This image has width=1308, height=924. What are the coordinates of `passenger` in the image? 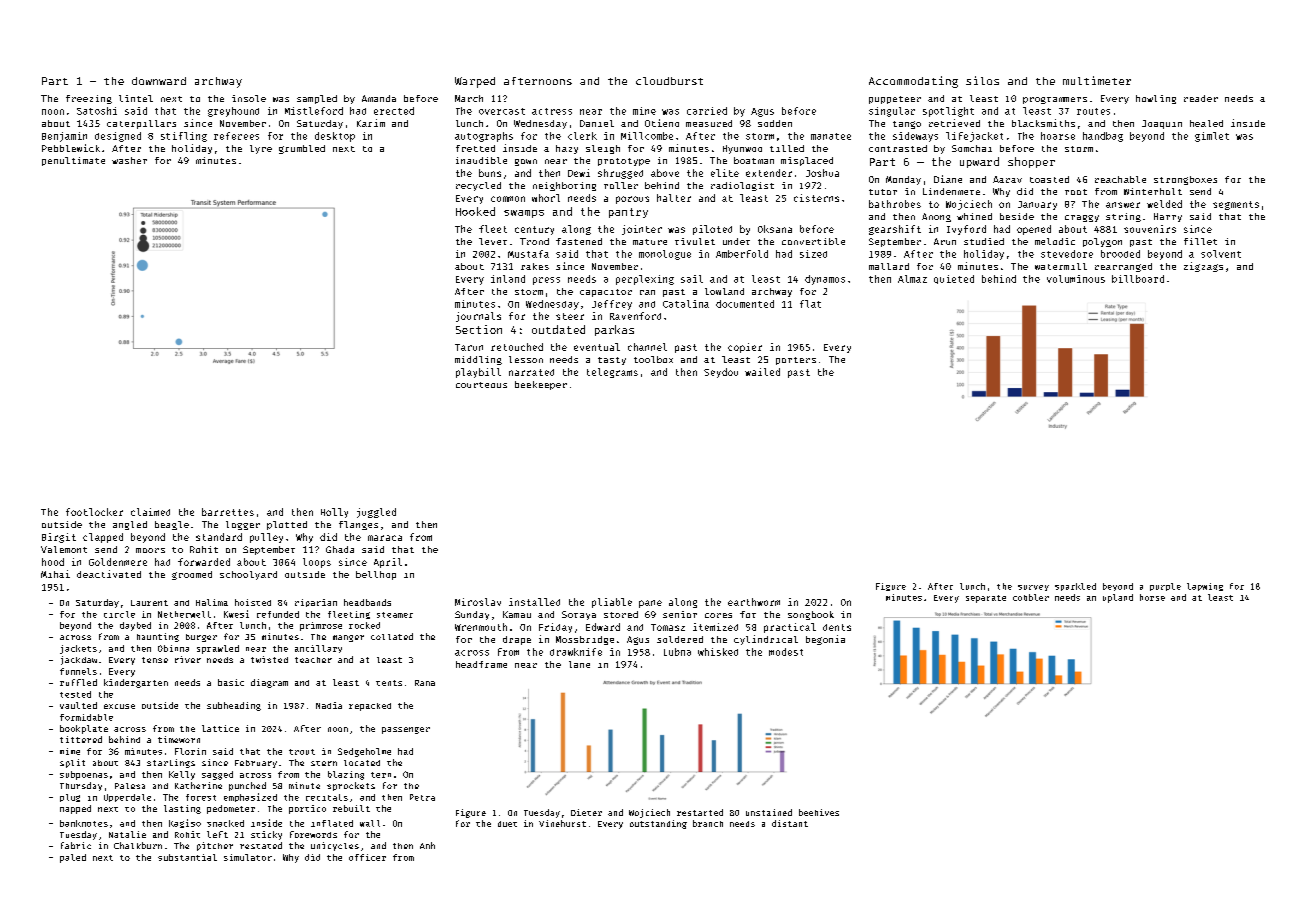 It's located at (406, 730).
